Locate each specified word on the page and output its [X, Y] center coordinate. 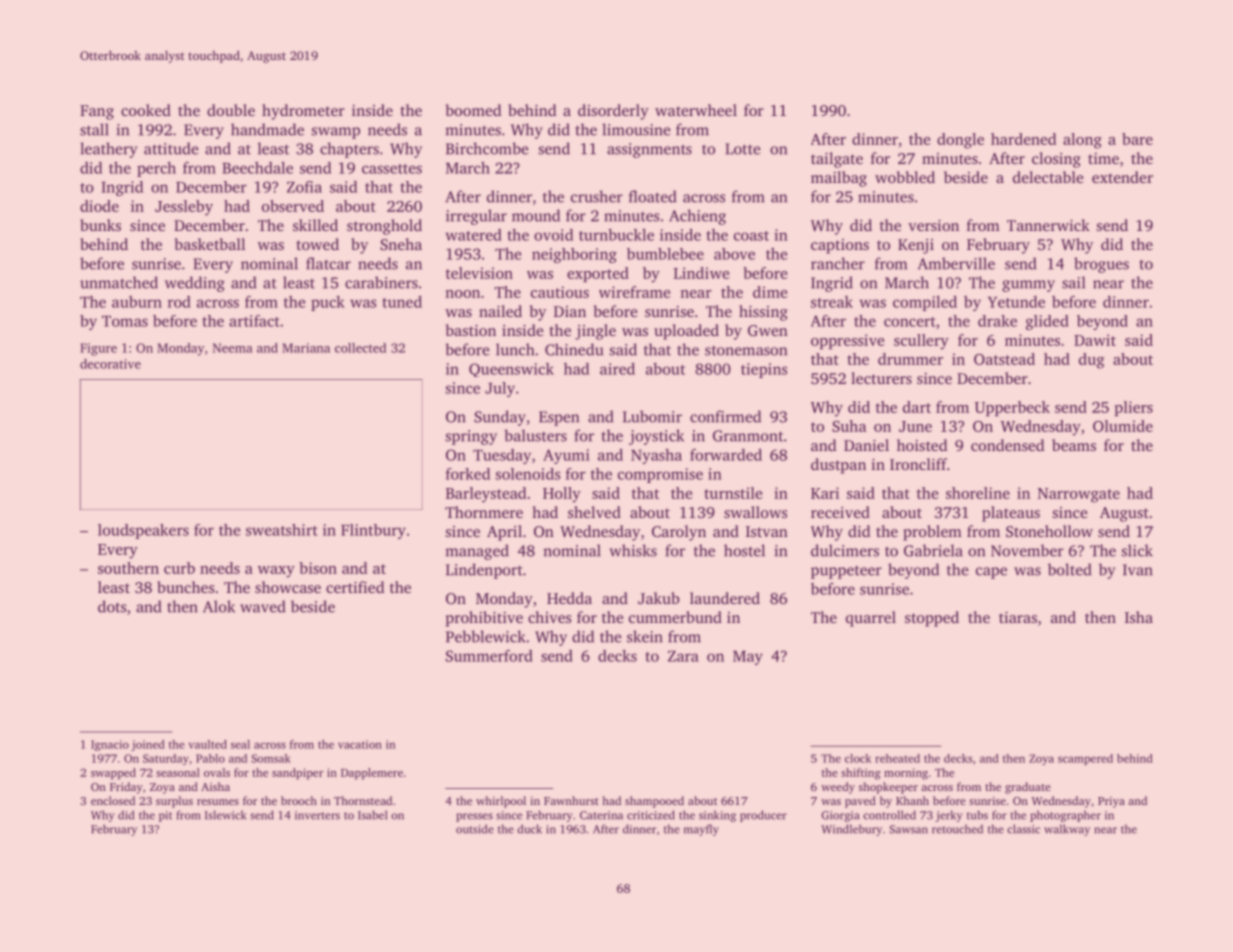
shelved [594, 512]
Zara [683, 656]
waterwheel [696, 110]
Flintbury [373, 531]
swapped [113, 774]
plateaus [1011, 514]
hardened [1023, 139]
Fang [97, 112]
